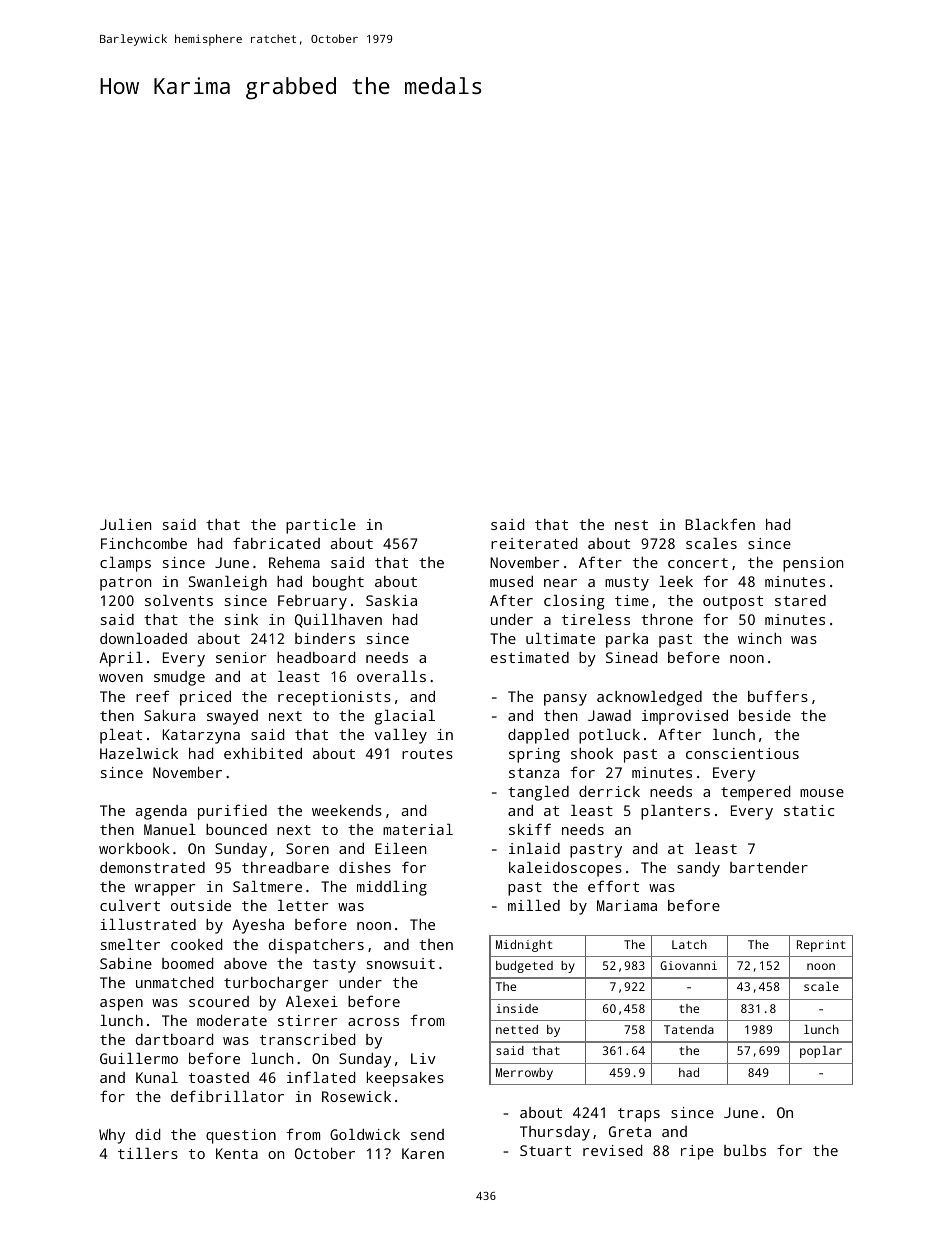 This screenshot has width=952, height=1233. What do you see at coordinates (148, 1153) in the screenshot?
I see `tillers` at bounding box center [148, 1153].
